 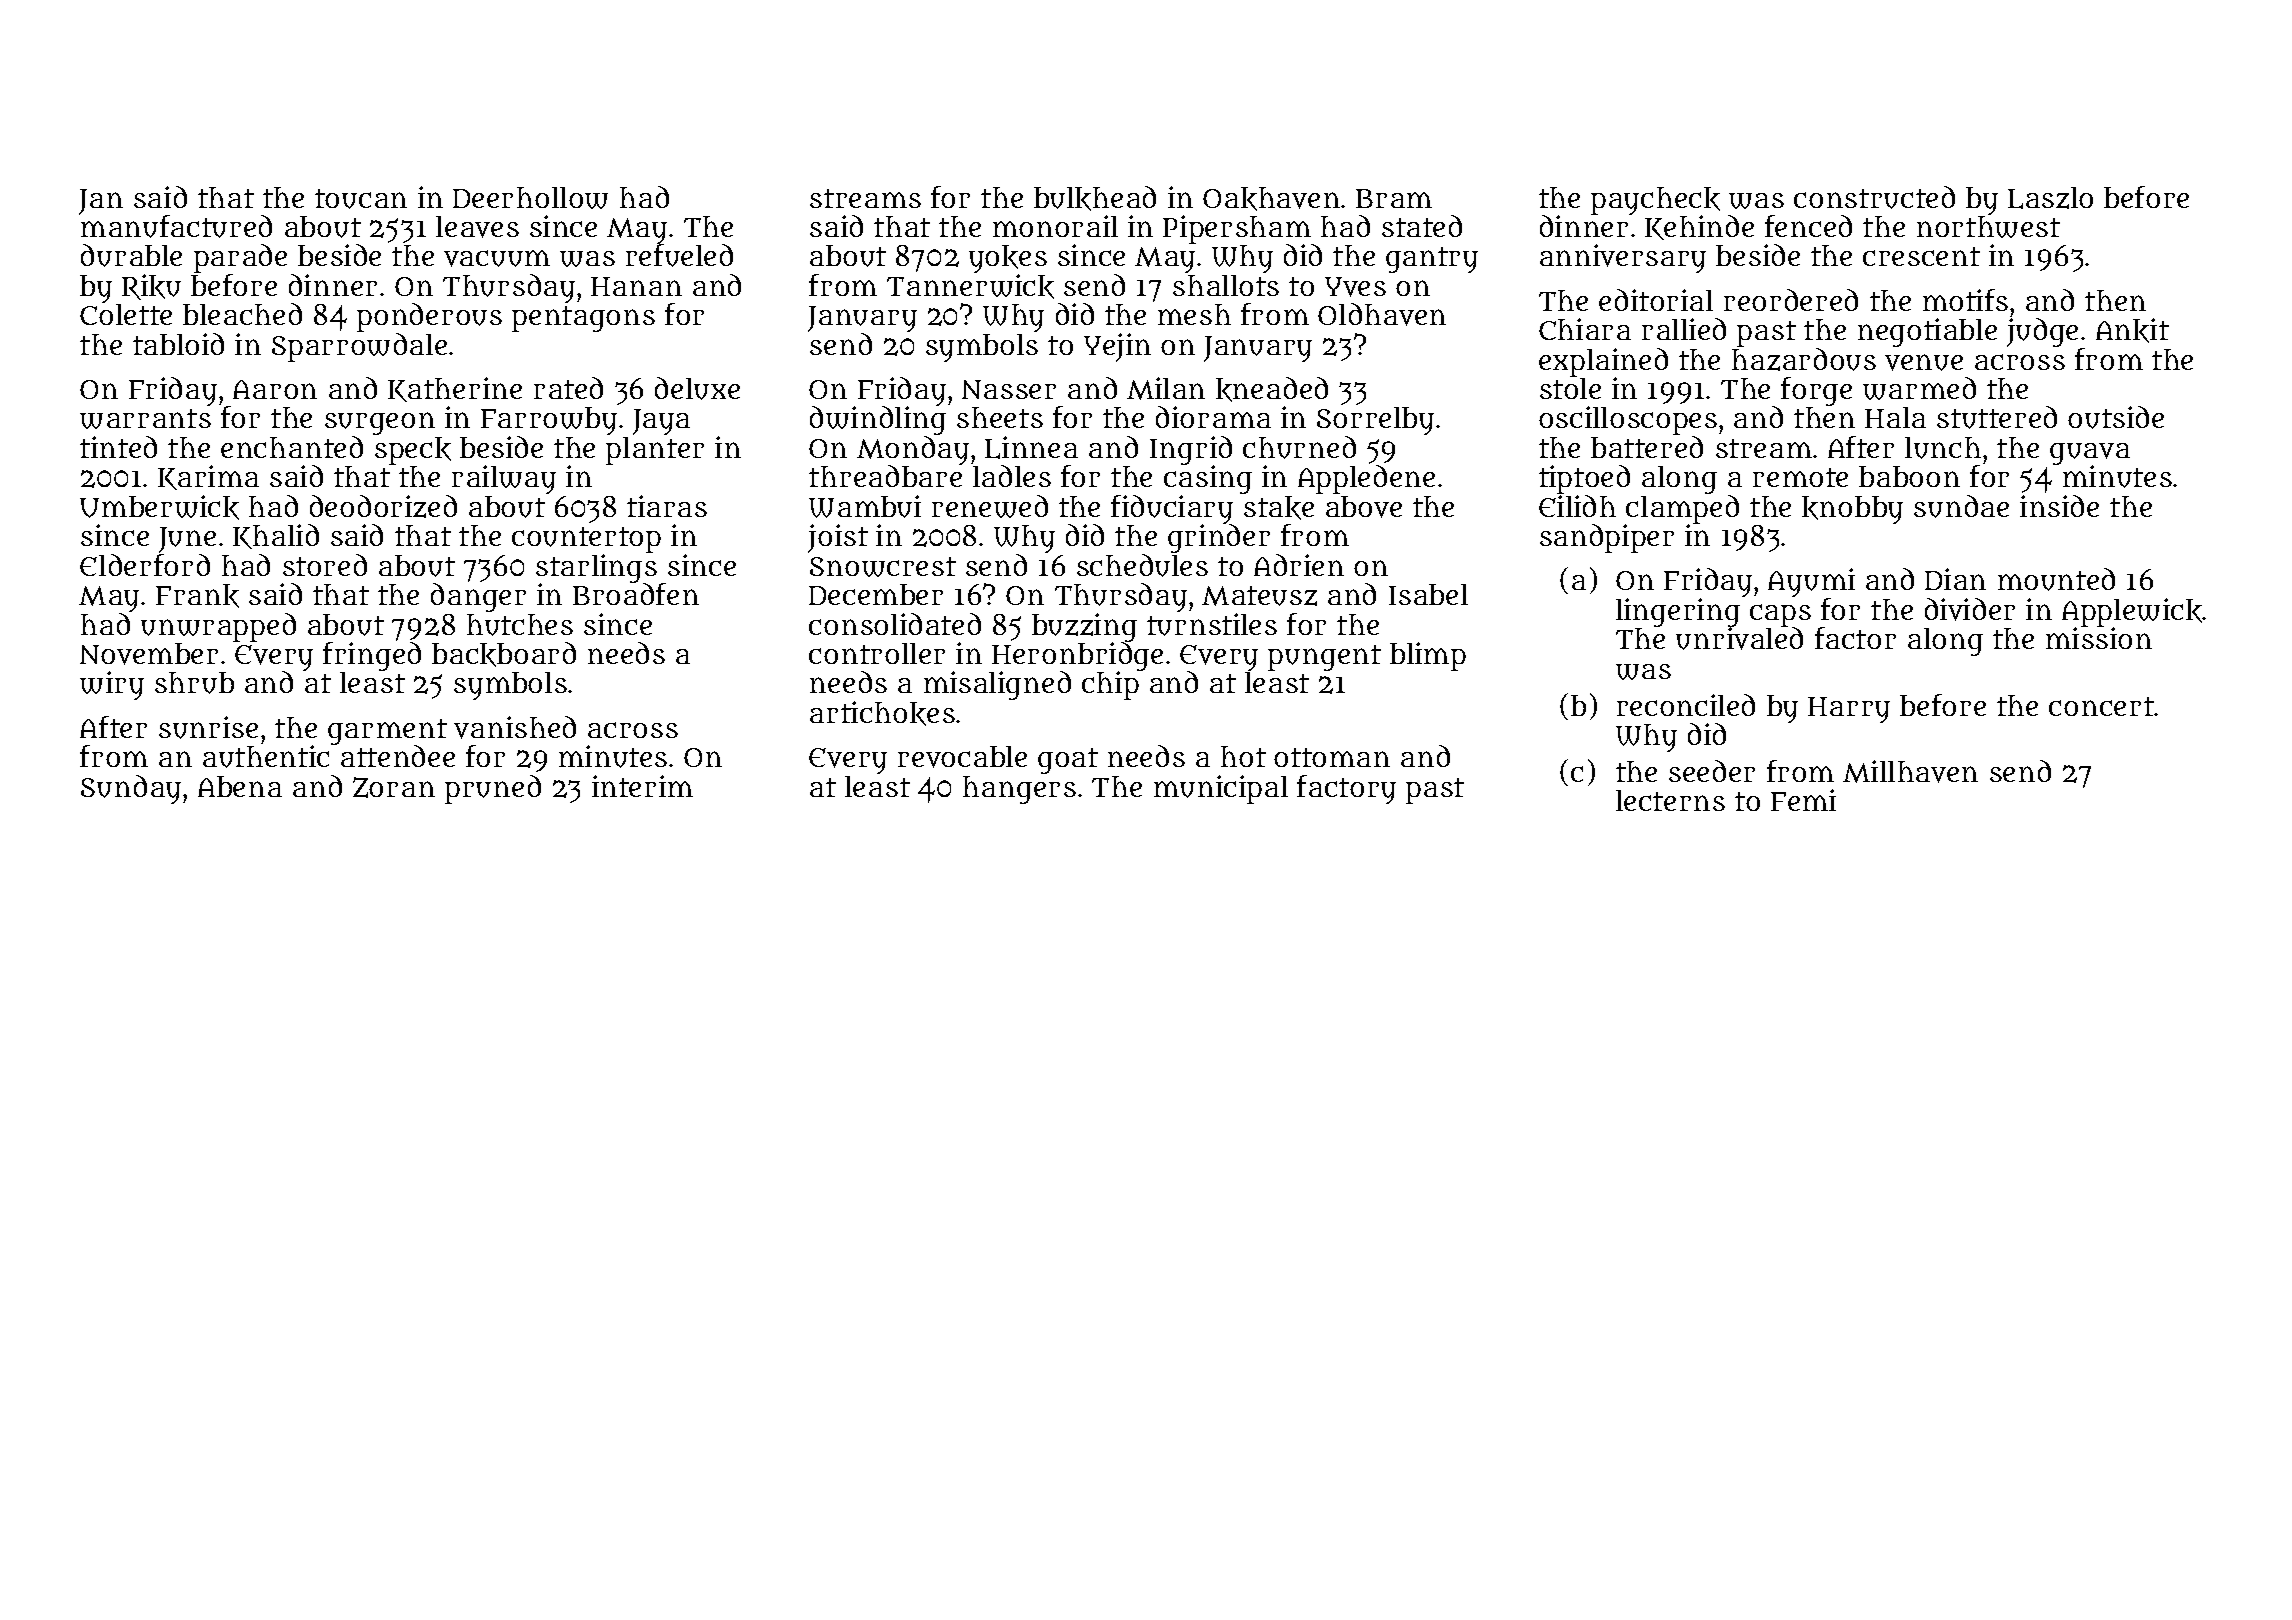 I want to click on danger, so click(x=478, y=597).
